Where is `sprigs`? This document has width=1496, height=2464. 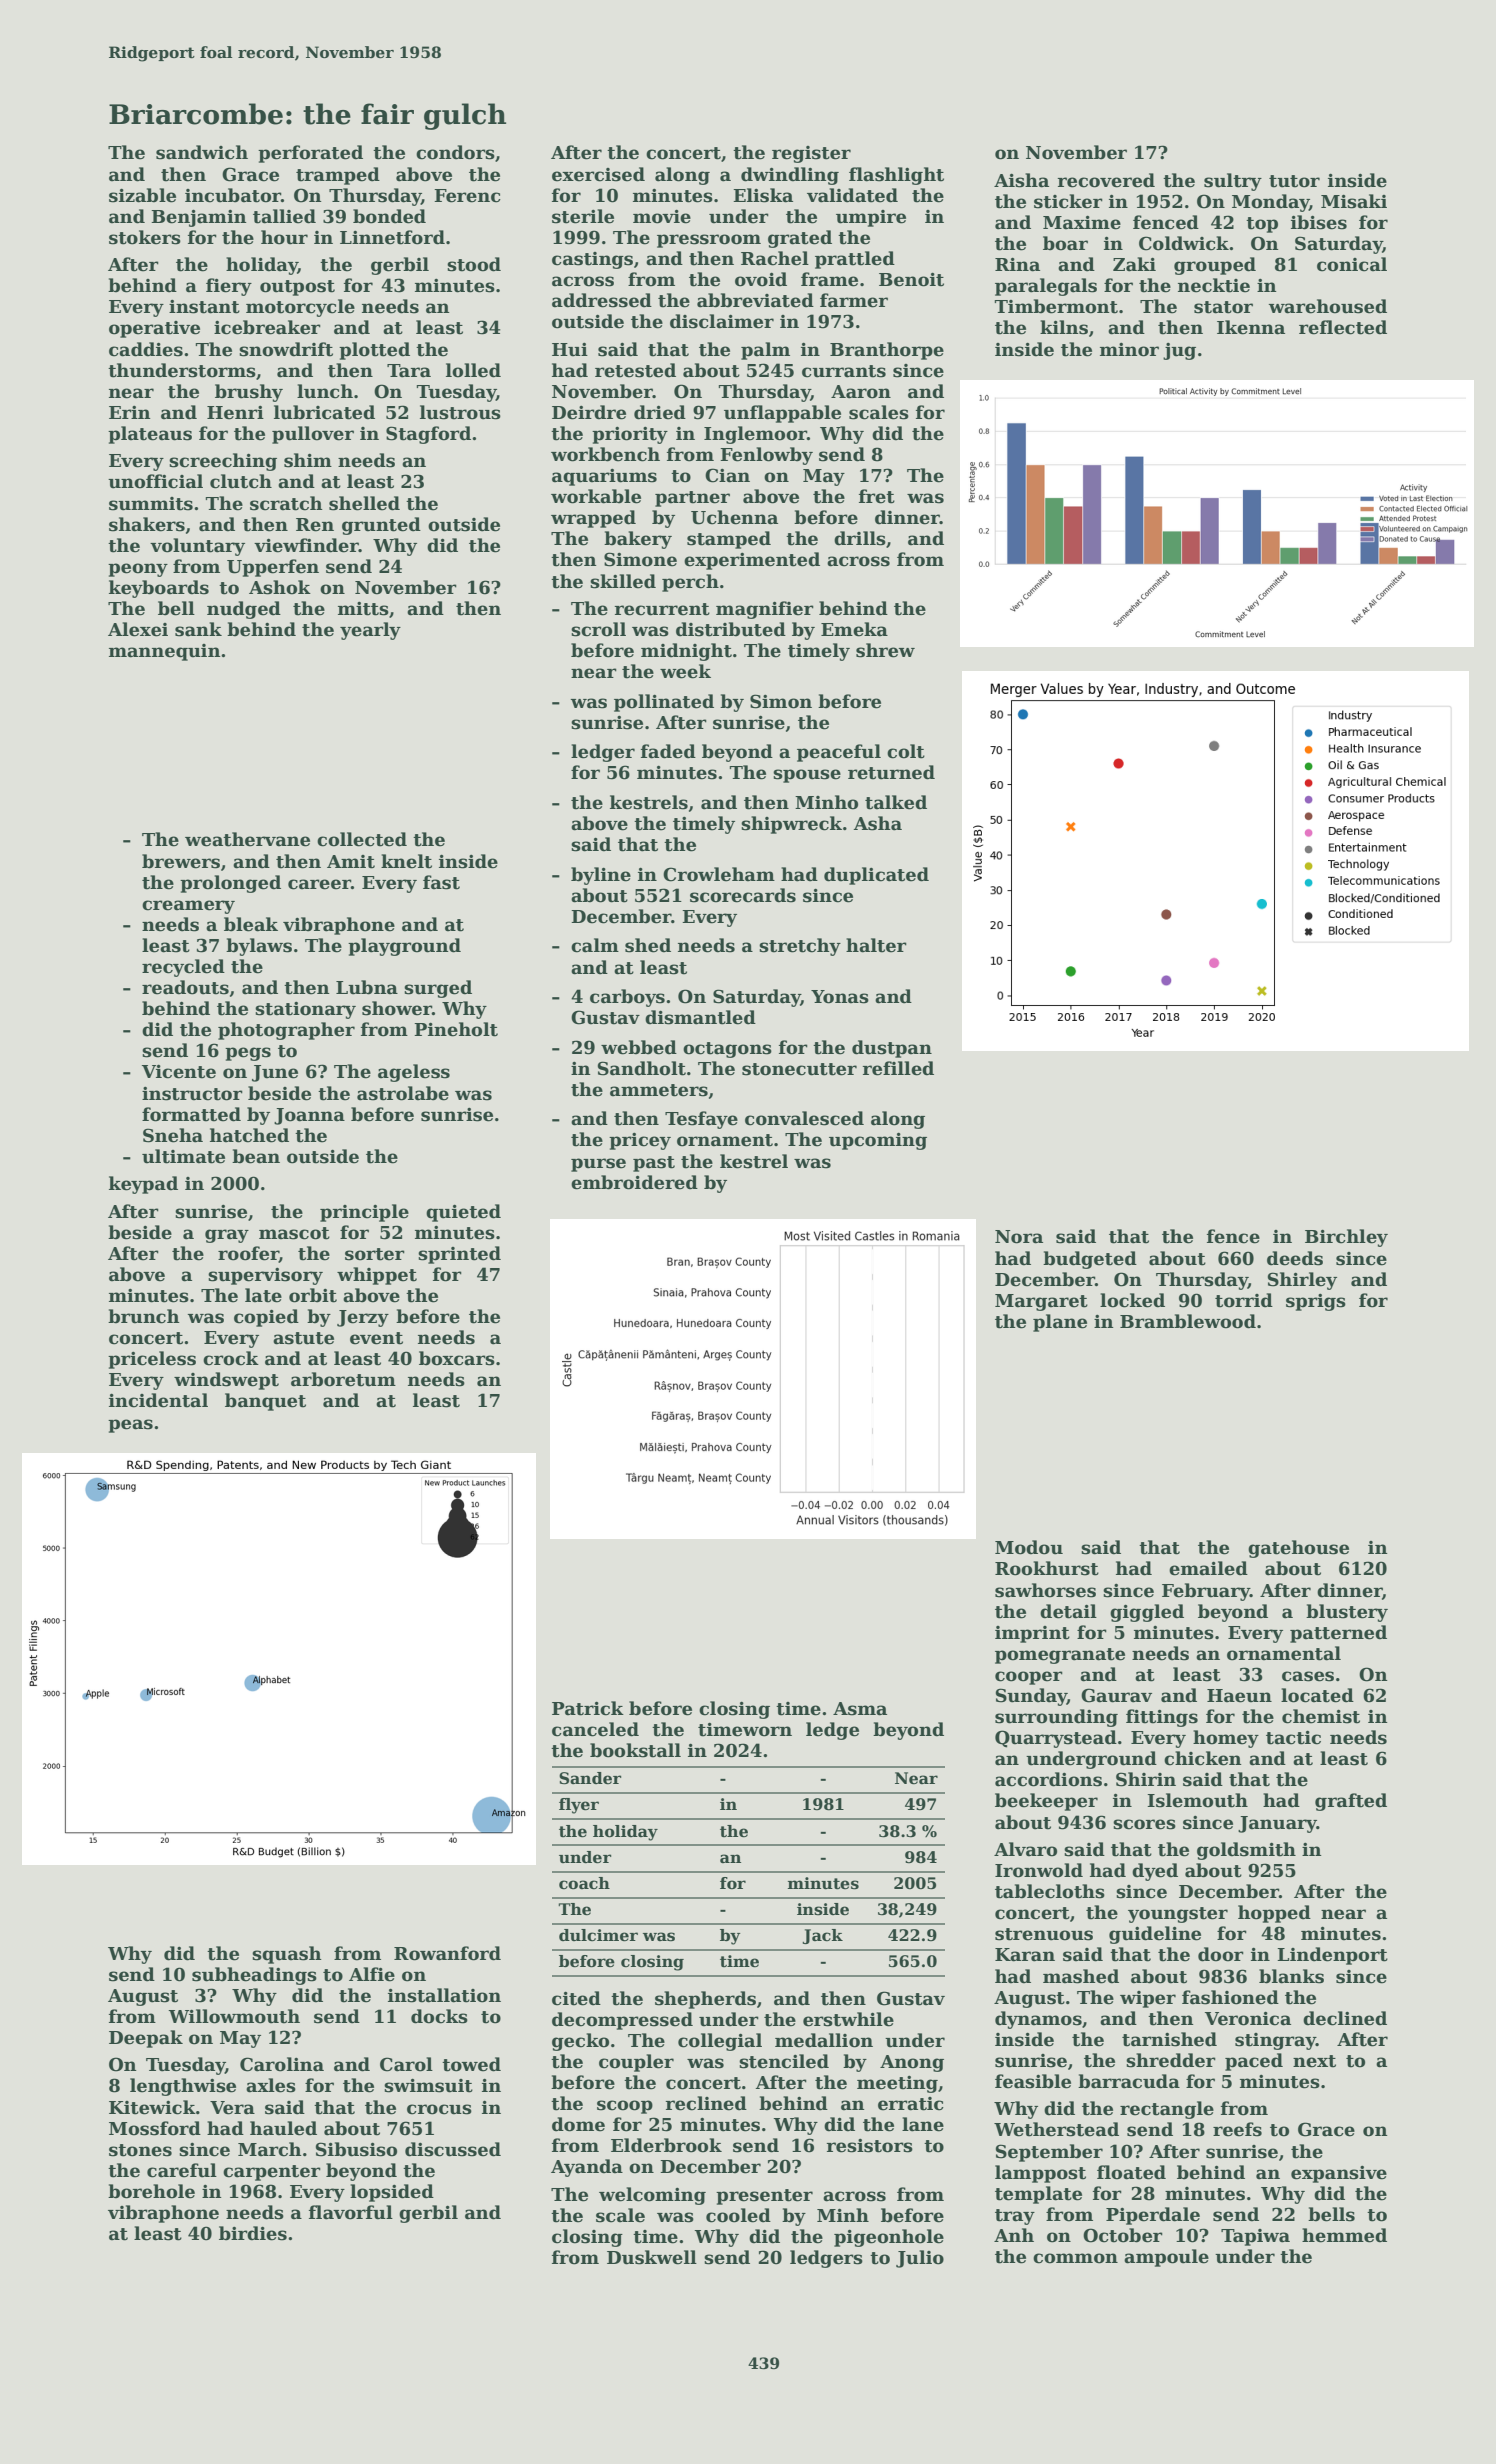 sprigs is located at coordinates (1316, 1302).
